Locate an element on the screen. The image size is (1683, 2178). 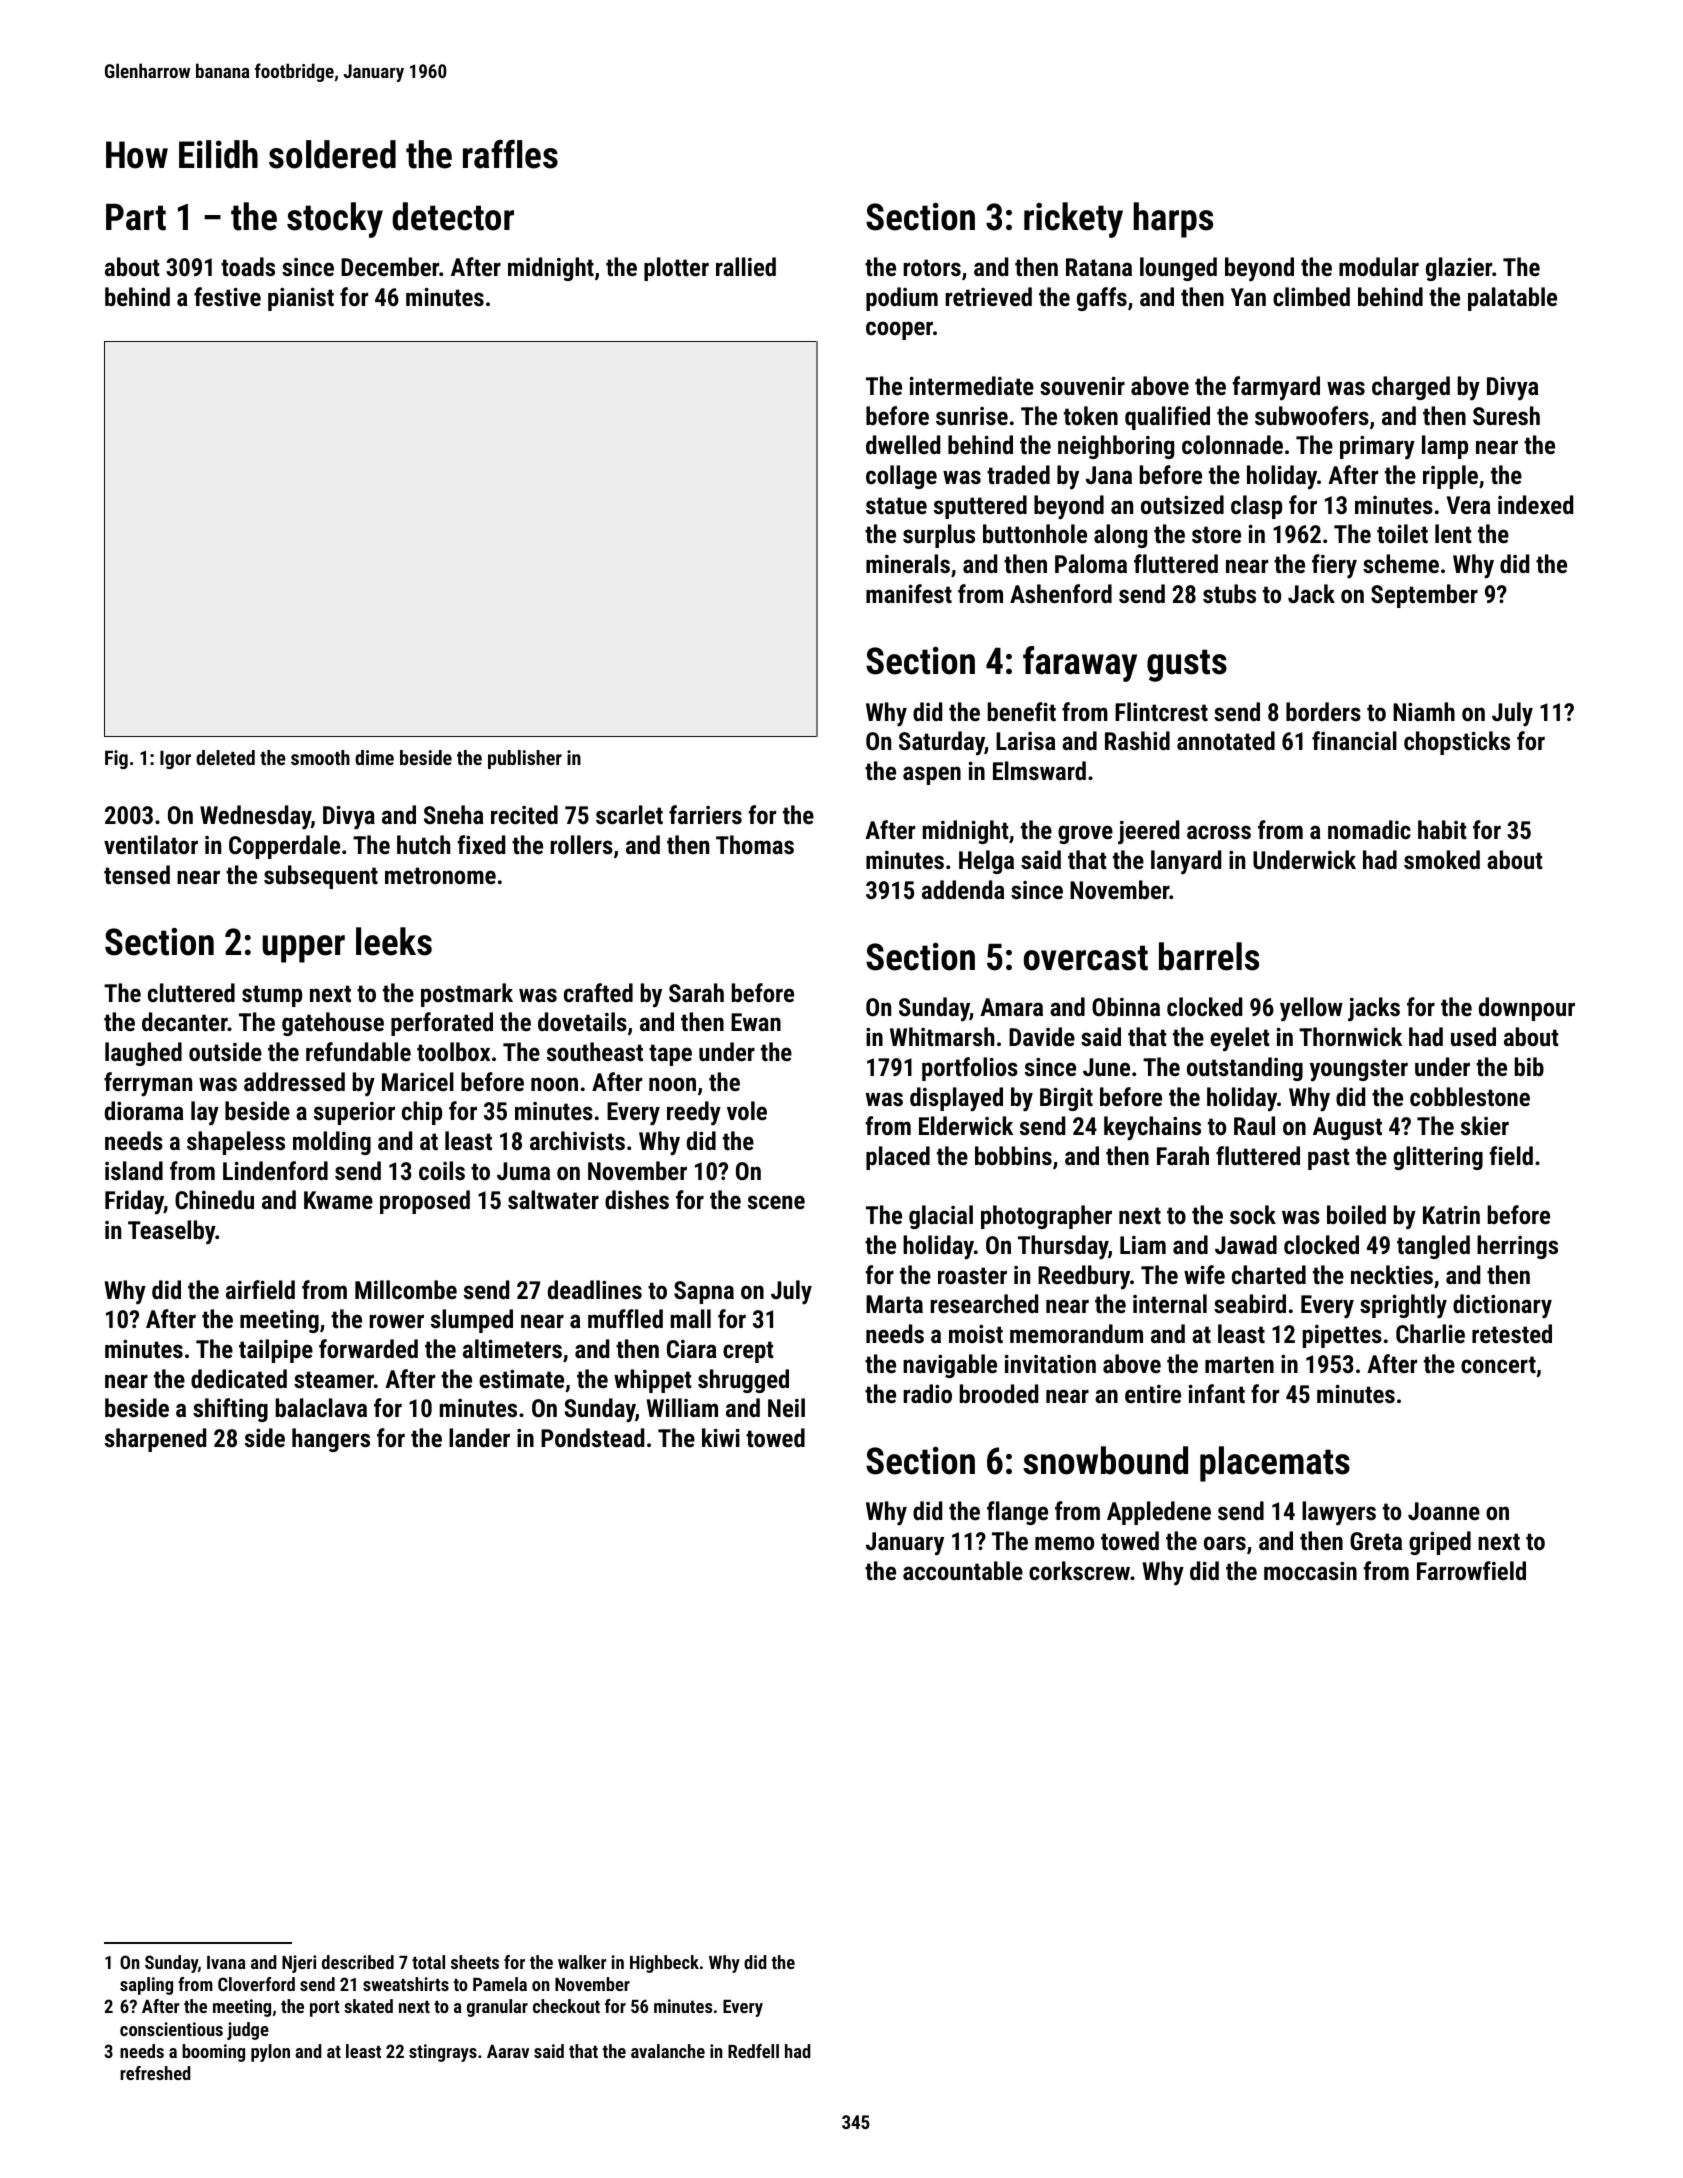
oars is located at coordinates (1225, 1543).
